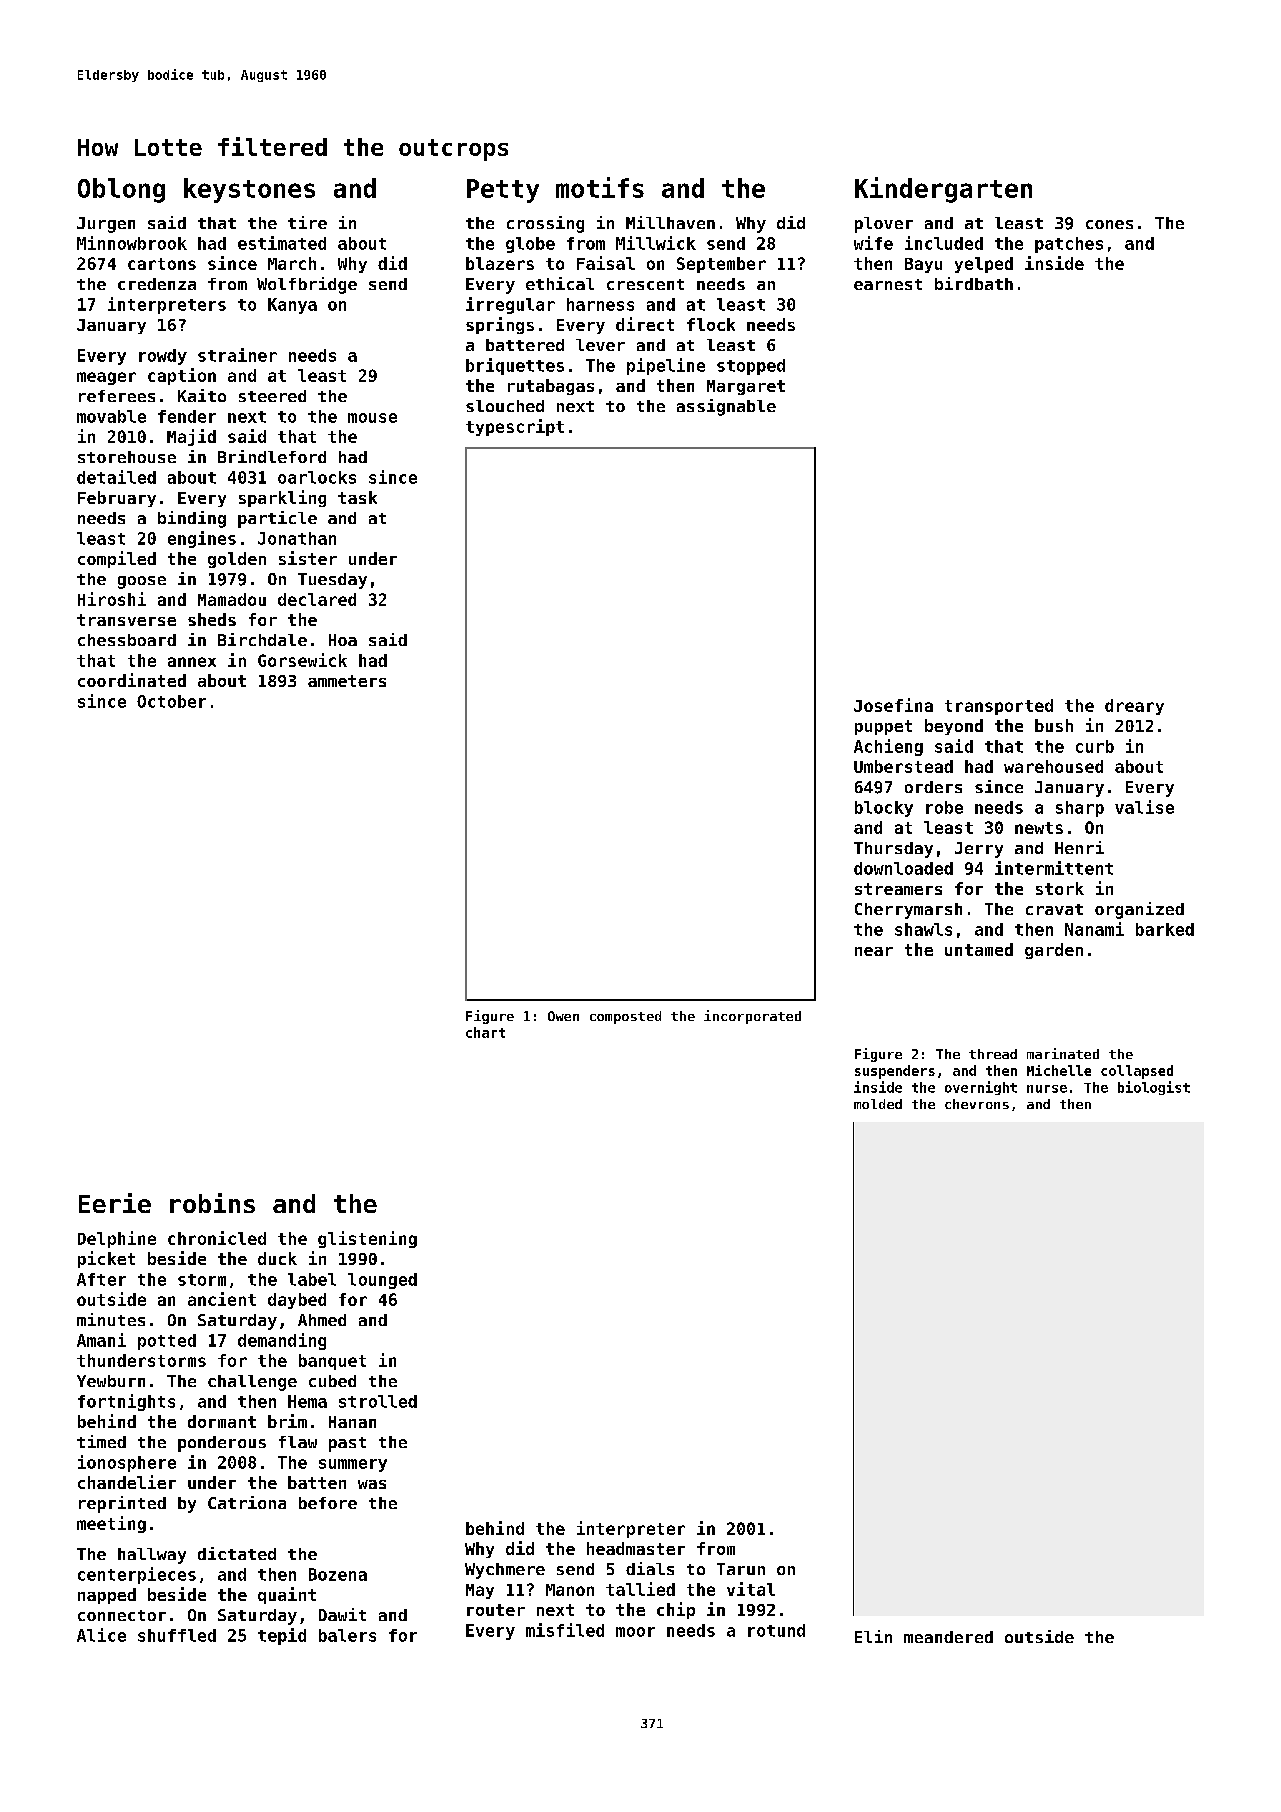 The height and width of the screenshot is (1812, 1281). What do you see at coordinates (752, 1017) in the screenshot?
I see `incorporated` at bounding box center [752, 1017].
